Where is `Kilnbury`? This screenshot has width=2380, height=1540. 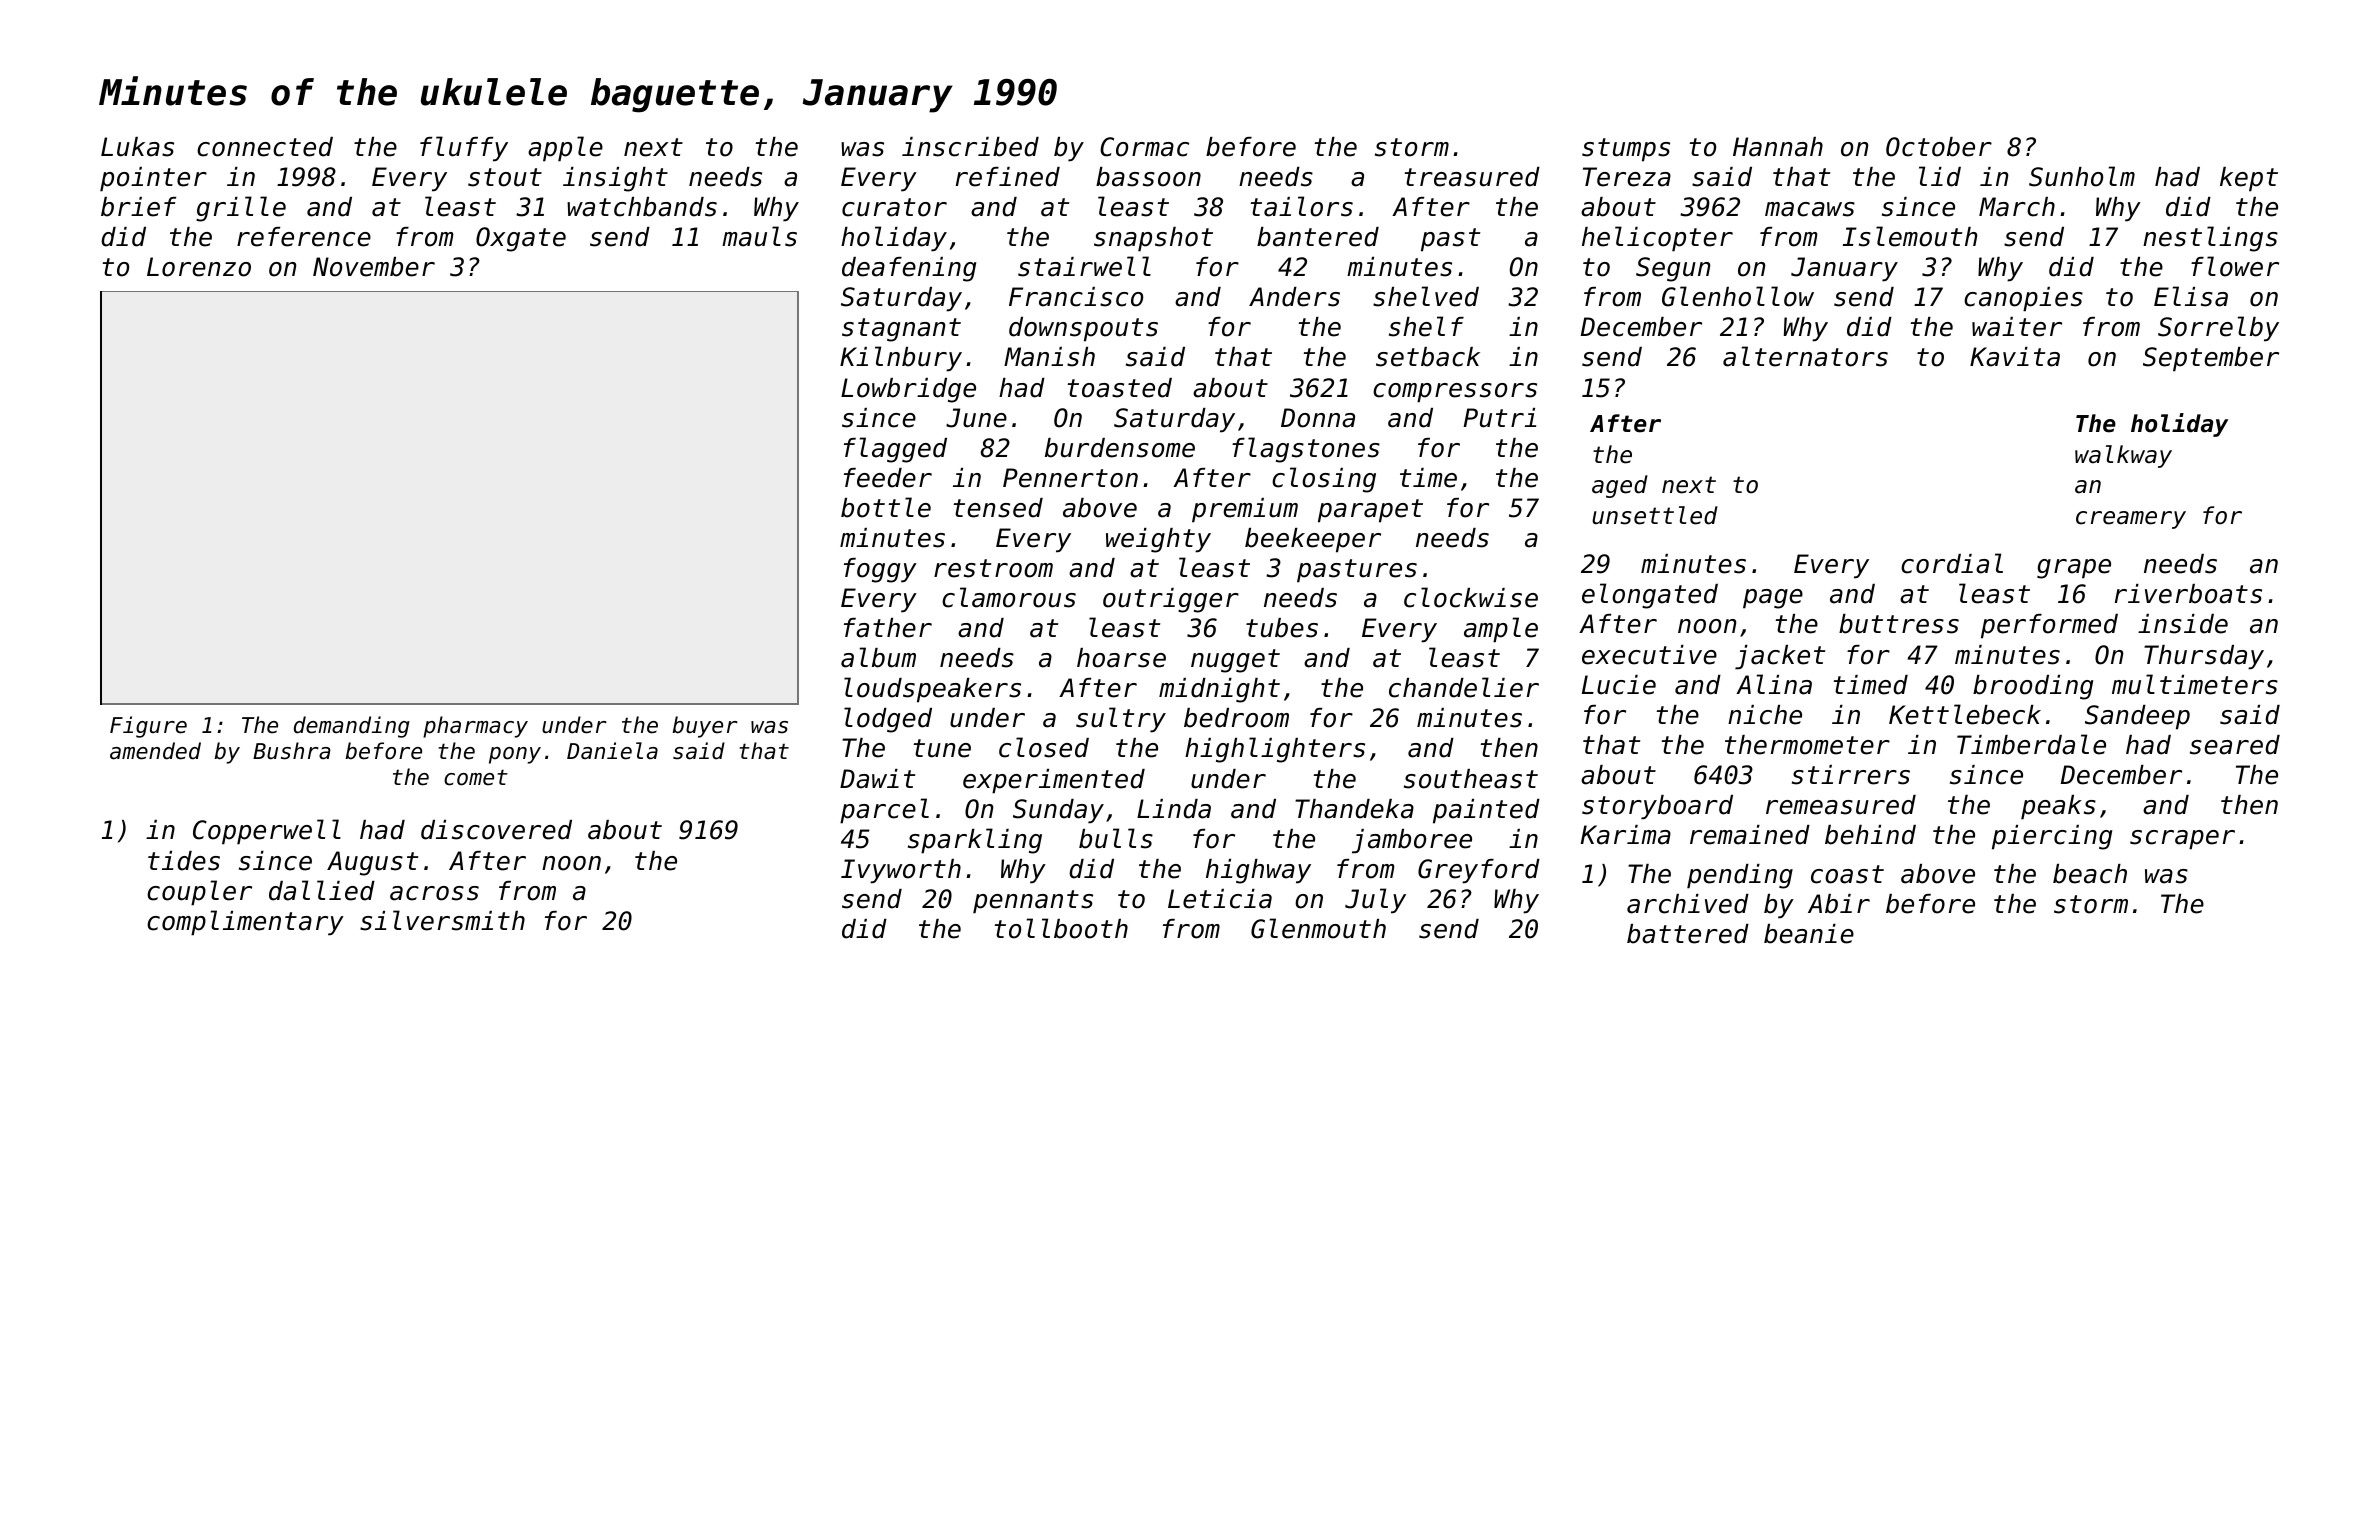 Kilnbury is located at coordinates (901, 359).
